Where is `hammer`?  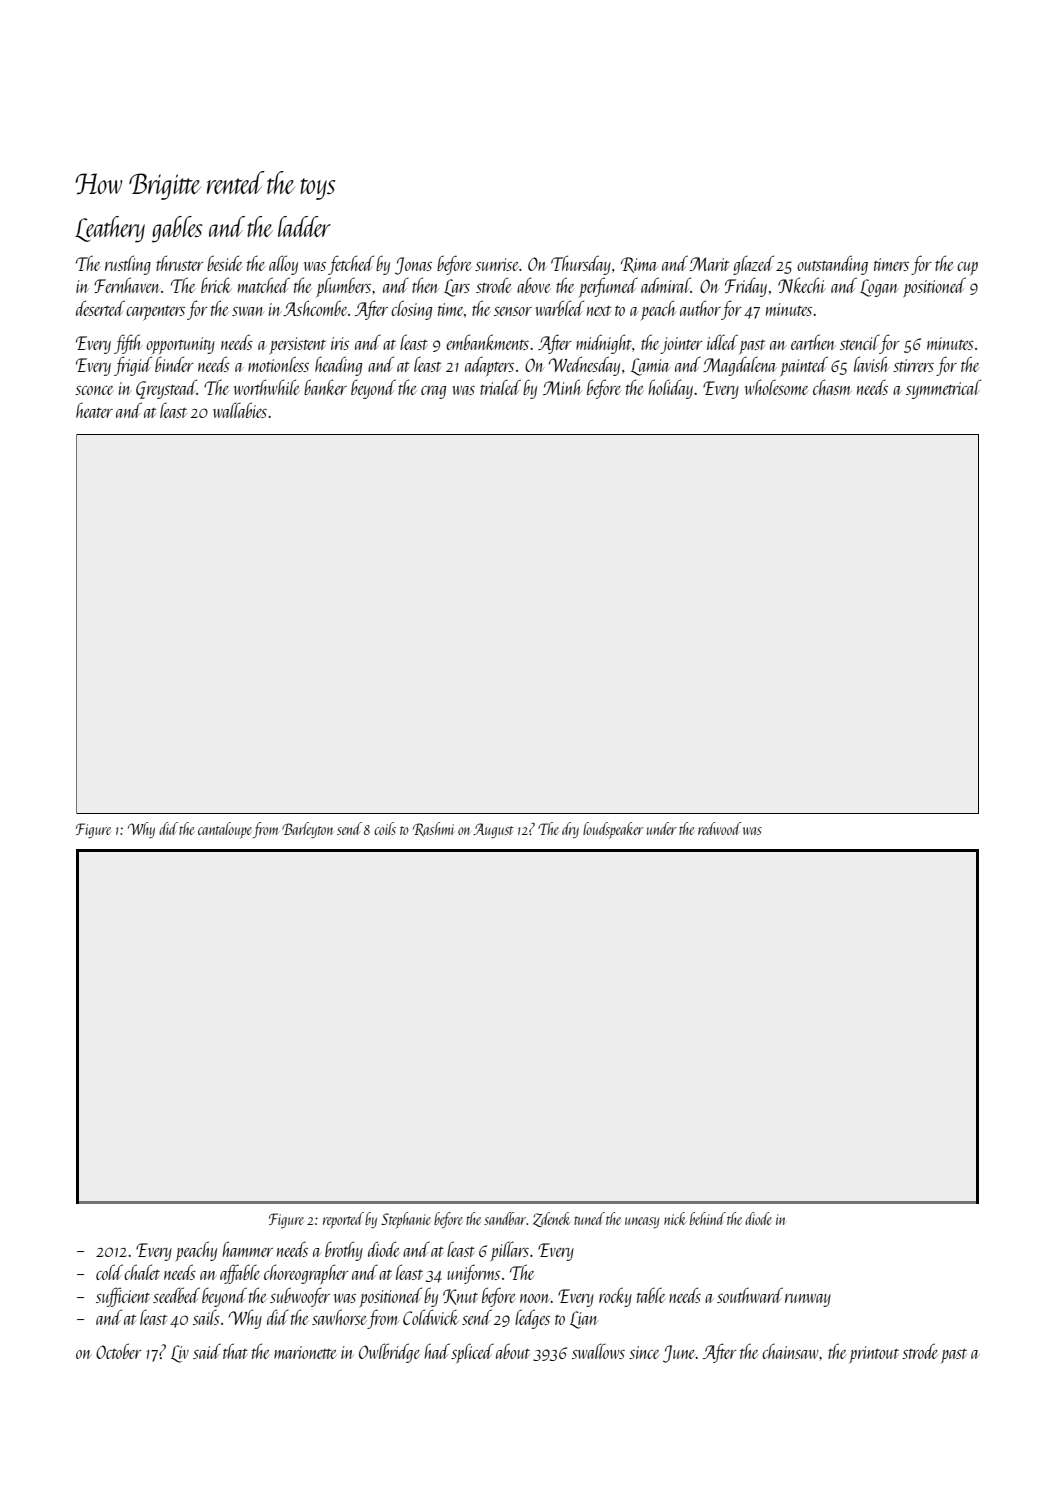
hammer is located at coordinates (247, 1249).
